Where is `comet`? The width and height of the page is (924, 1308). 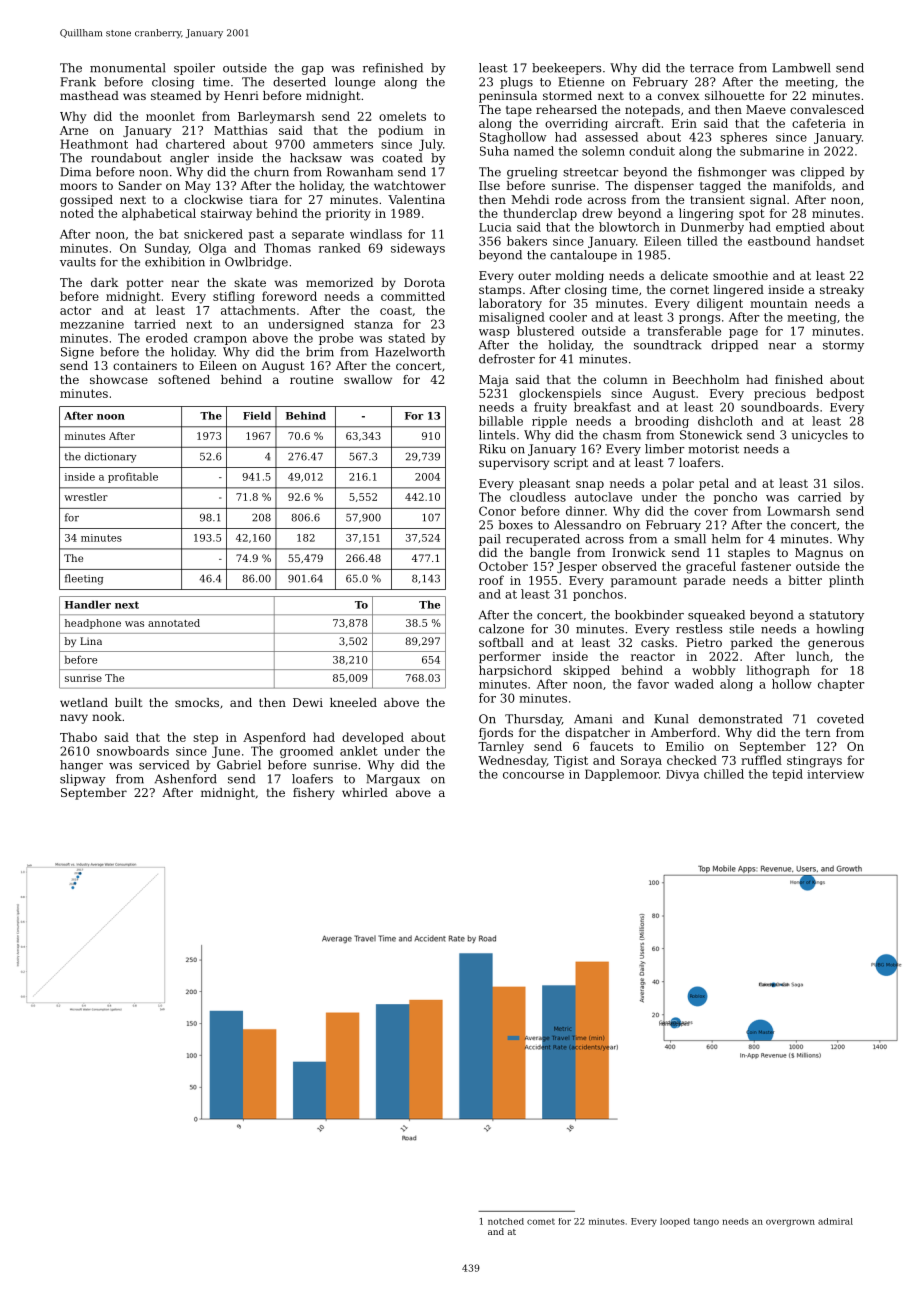 comet is located at coordinates (541, 1221).
